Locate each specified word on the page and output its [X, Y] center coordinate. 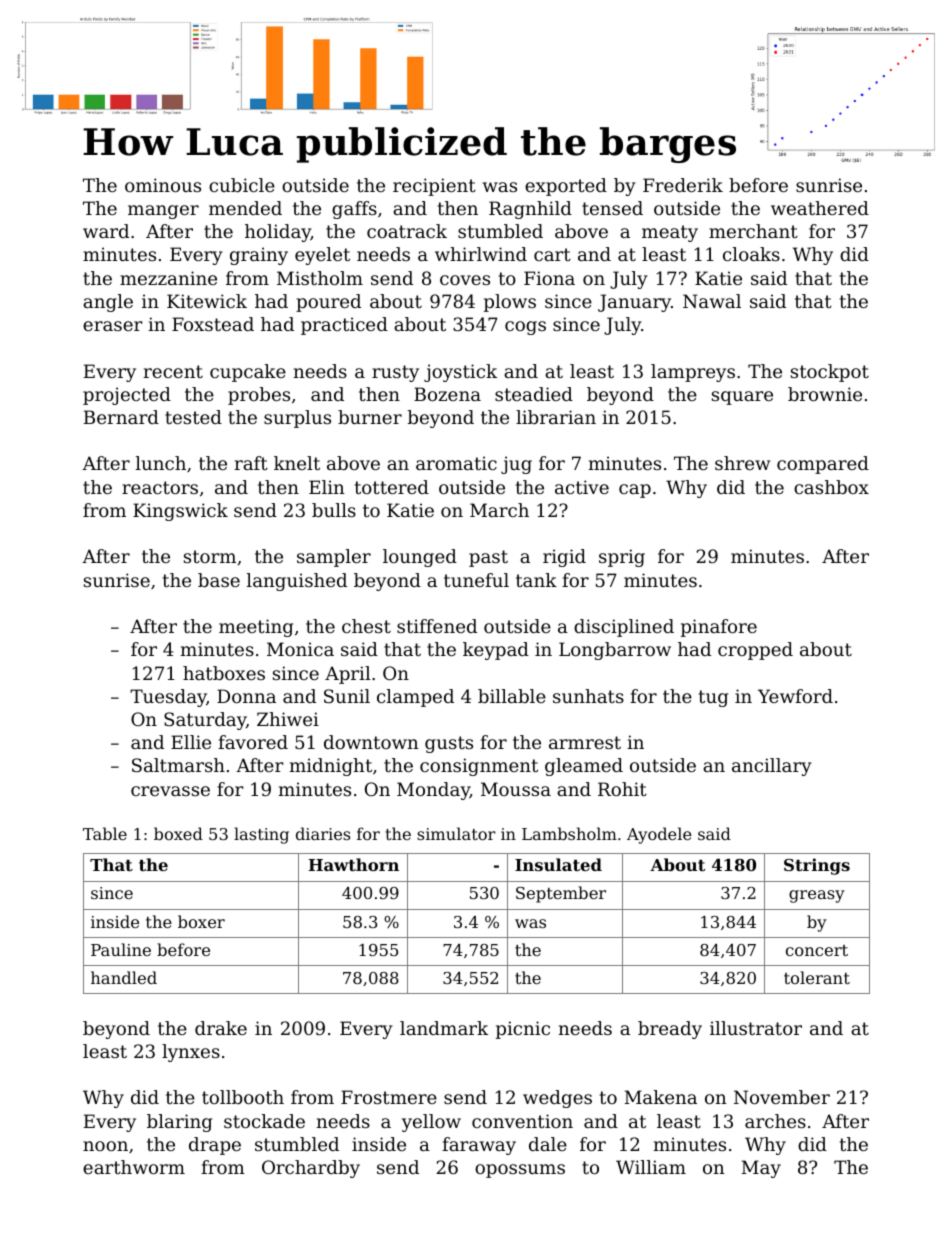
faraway [479, 1146]
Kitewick [207, 301]
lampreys [693, 373]
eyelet [322, 256]
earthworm [134, 1167]
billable [512, 696]
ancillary [772, 767]
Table [105, 833]
